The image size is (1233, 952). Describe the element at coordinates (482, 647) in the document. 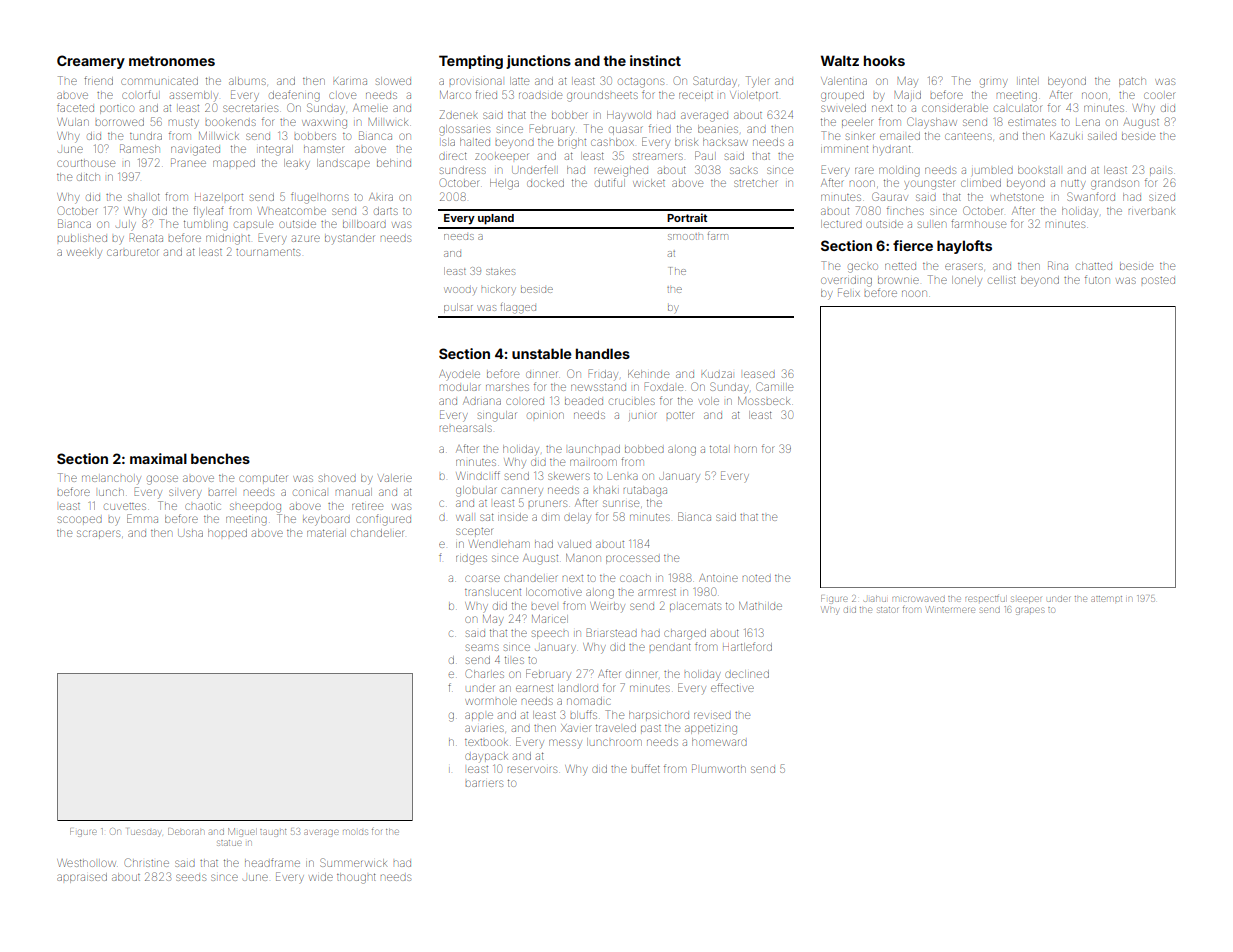

I see `seams` at that location.
